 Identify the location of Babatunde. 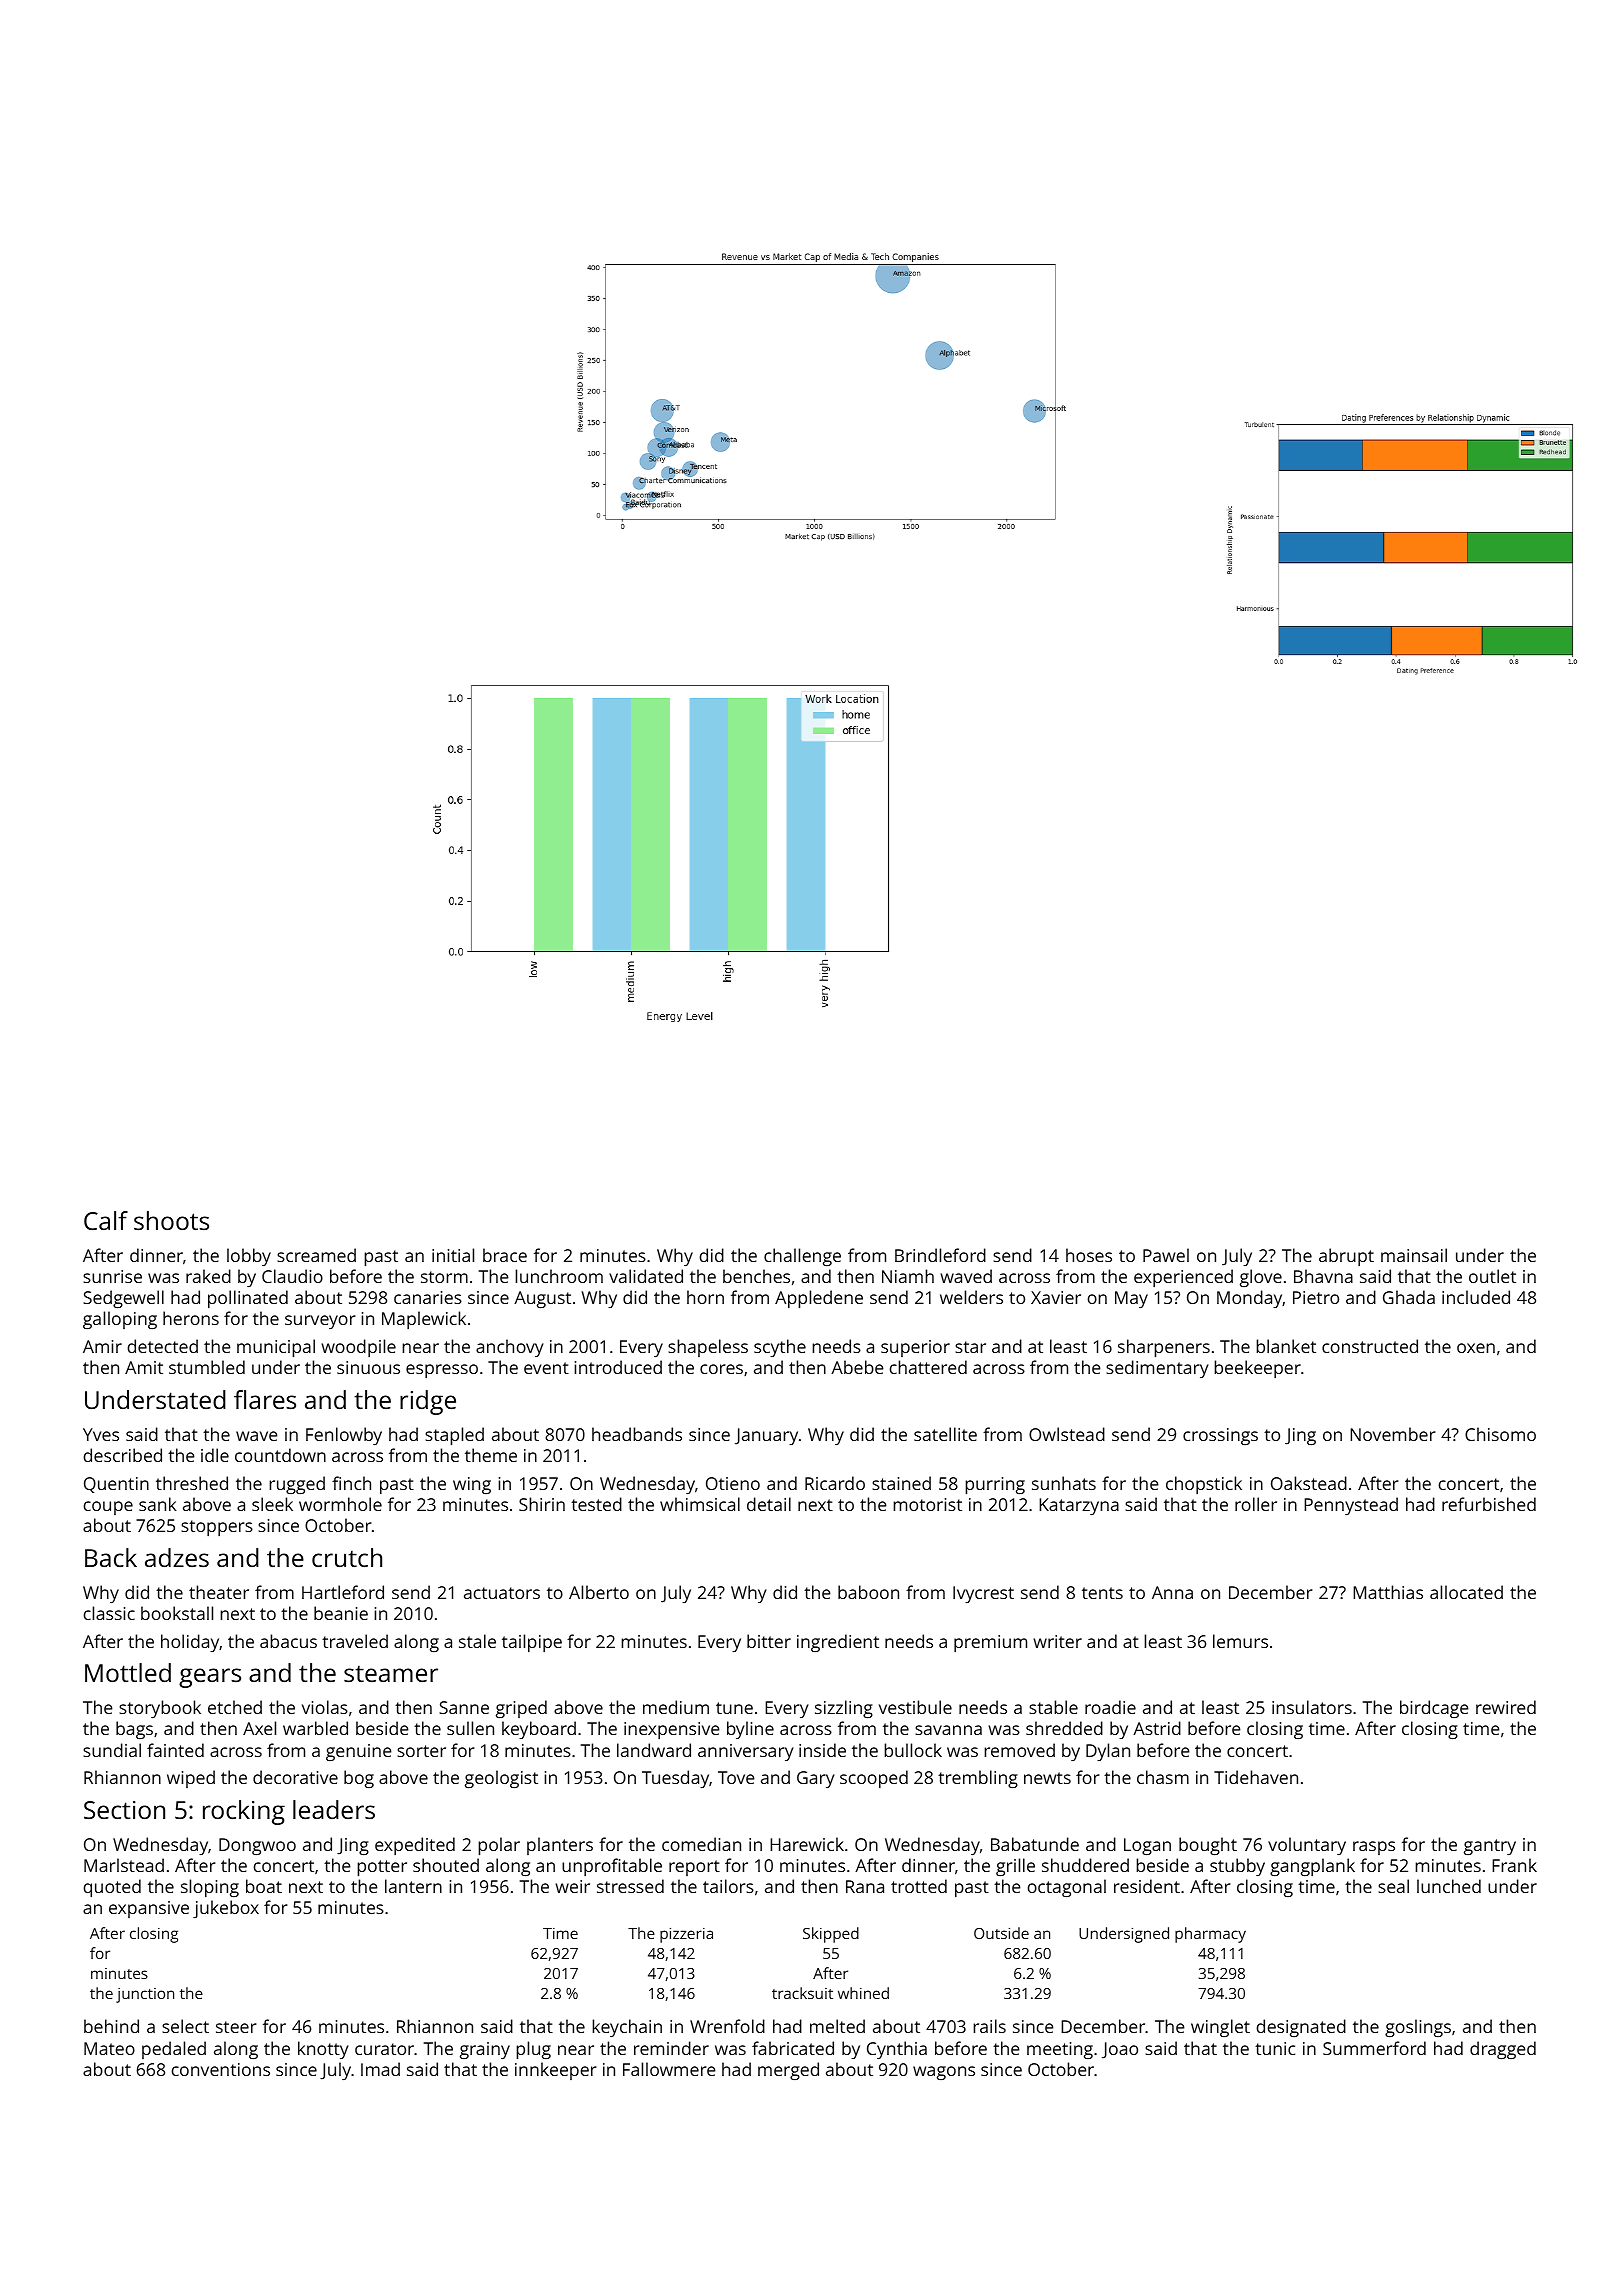
(1035, 1844).
